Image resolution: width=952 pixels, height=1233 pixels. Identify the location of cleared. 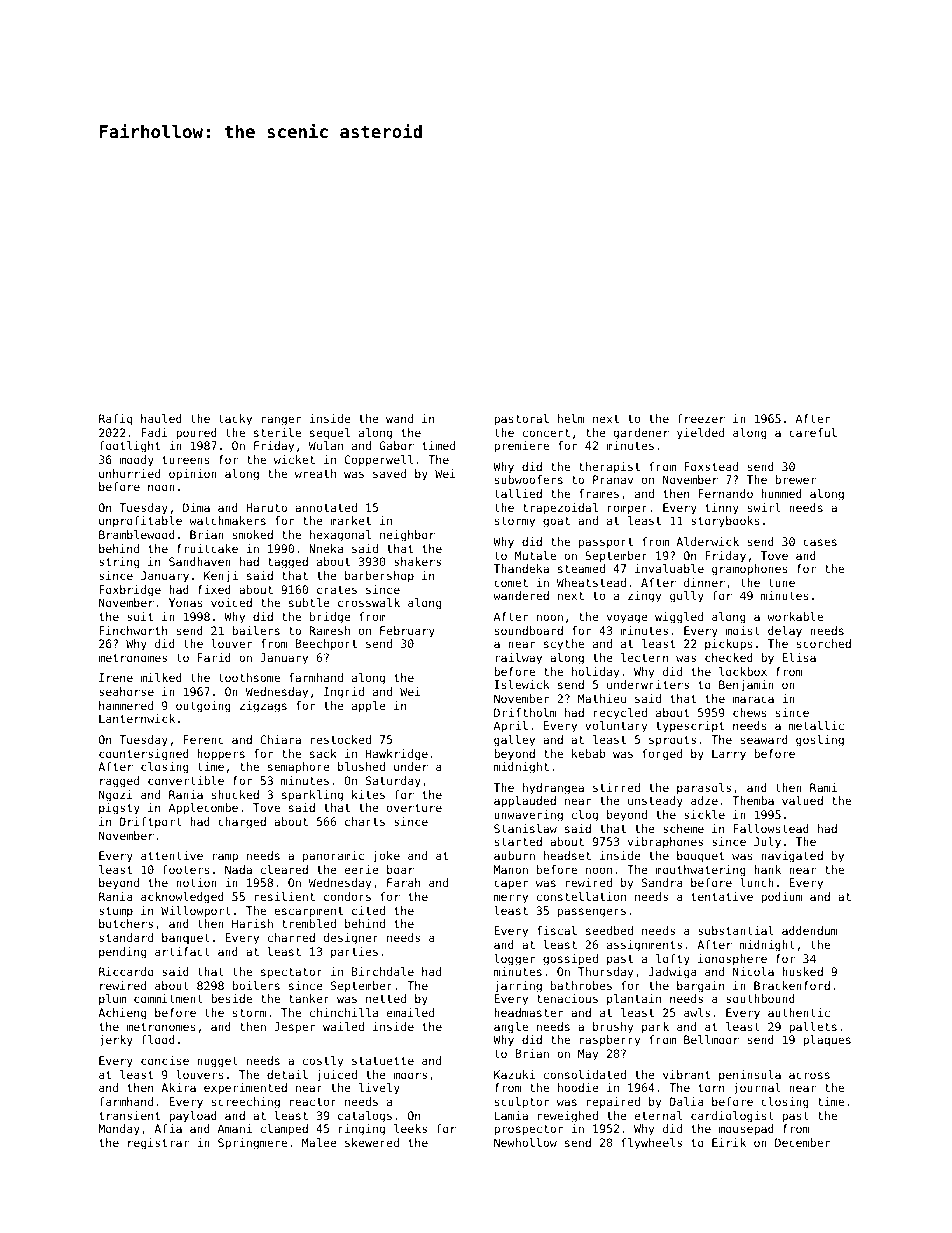
(284, 869).
